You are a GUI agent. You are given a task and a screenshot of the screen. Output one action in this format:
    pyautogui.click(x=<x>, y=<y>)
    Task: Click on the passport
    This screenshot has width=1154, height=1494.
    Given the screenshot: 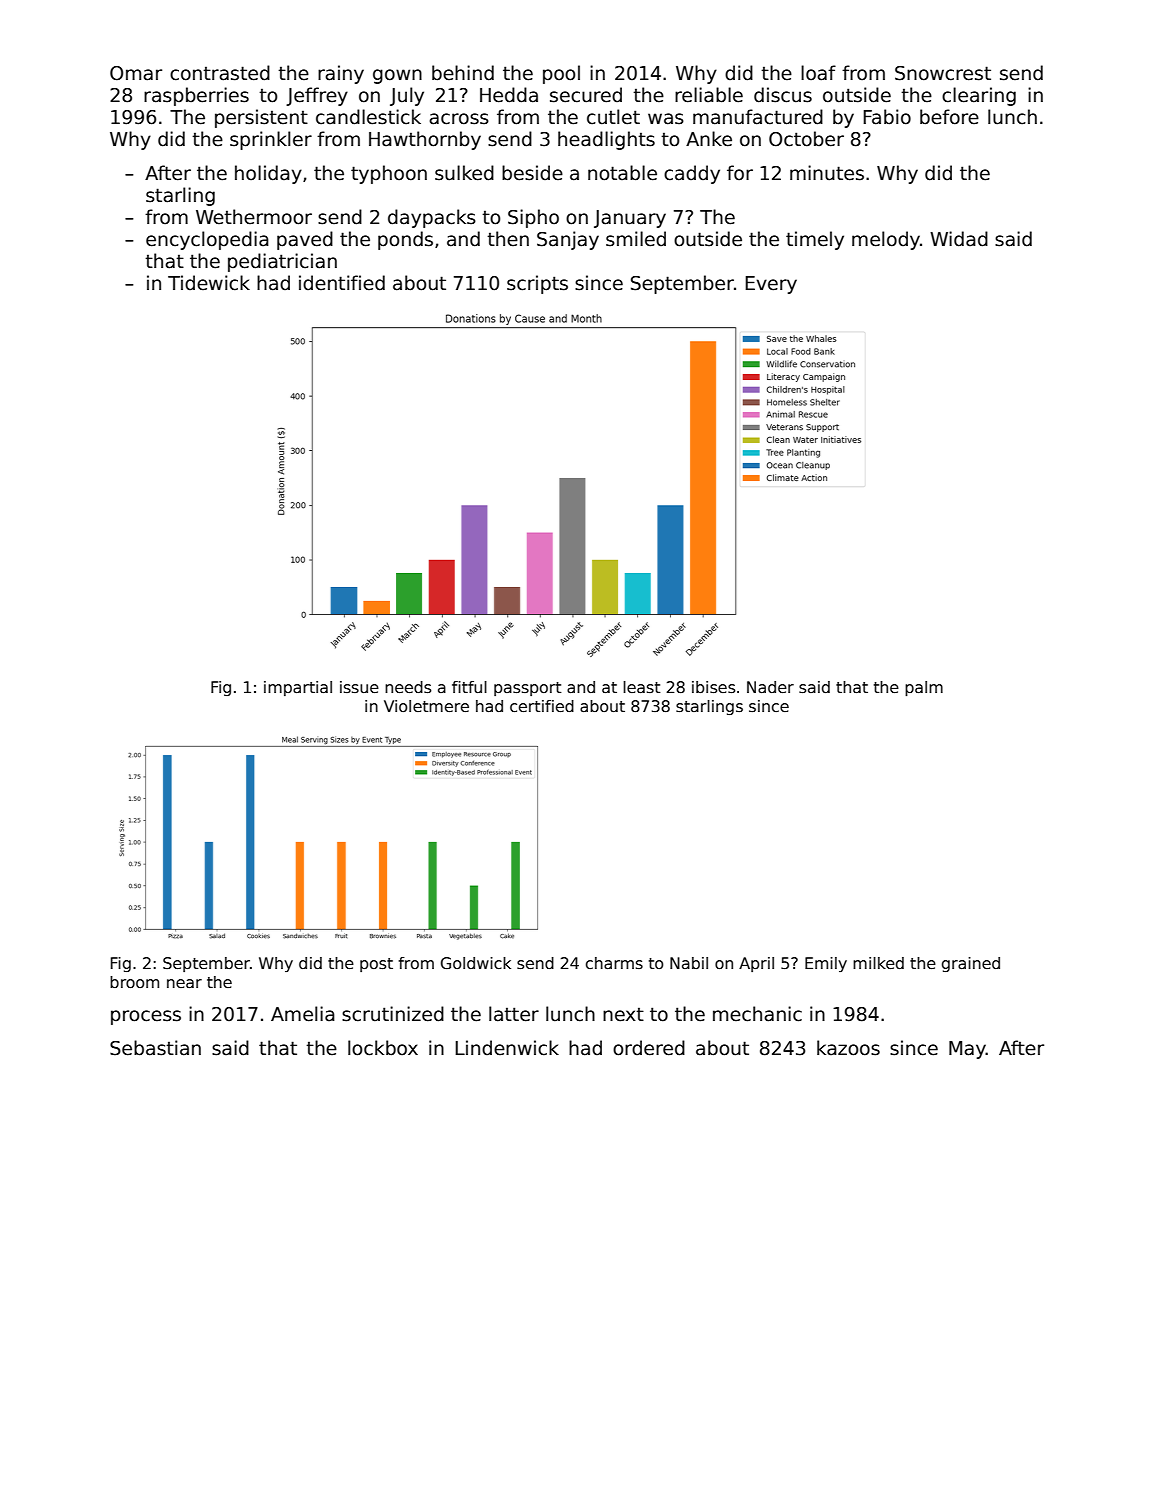 What is the action you would take?
    pyautogui.click(x=528, y=689)
